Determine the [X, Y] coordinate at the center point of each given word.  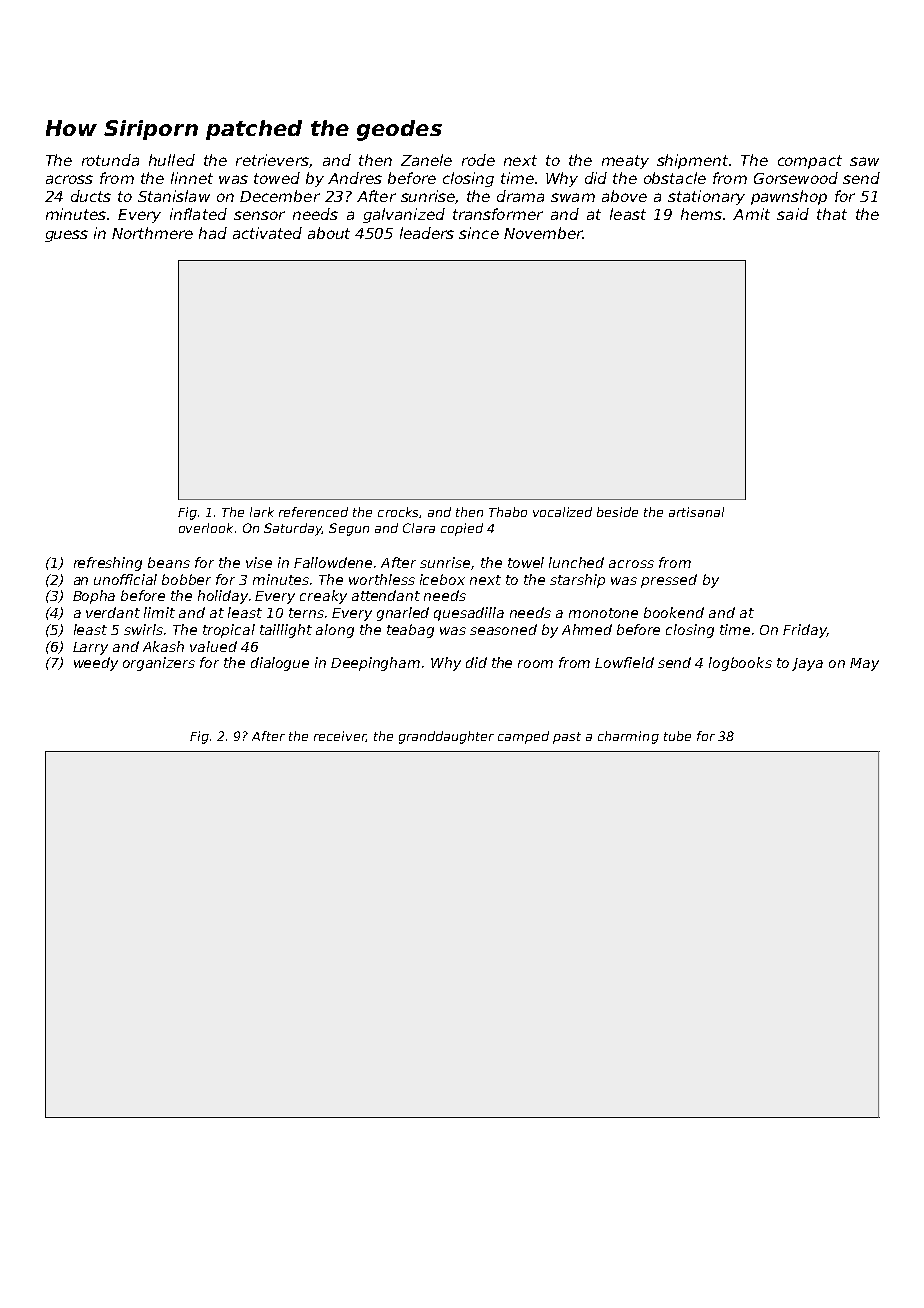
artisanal [696, 512]
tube [677, 736]
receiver [340, 736]
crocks [398, 512]
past [567, 738]
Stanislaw [174, 196]
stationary [706, 197]
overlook [206, 528]
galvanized [404, 215]
